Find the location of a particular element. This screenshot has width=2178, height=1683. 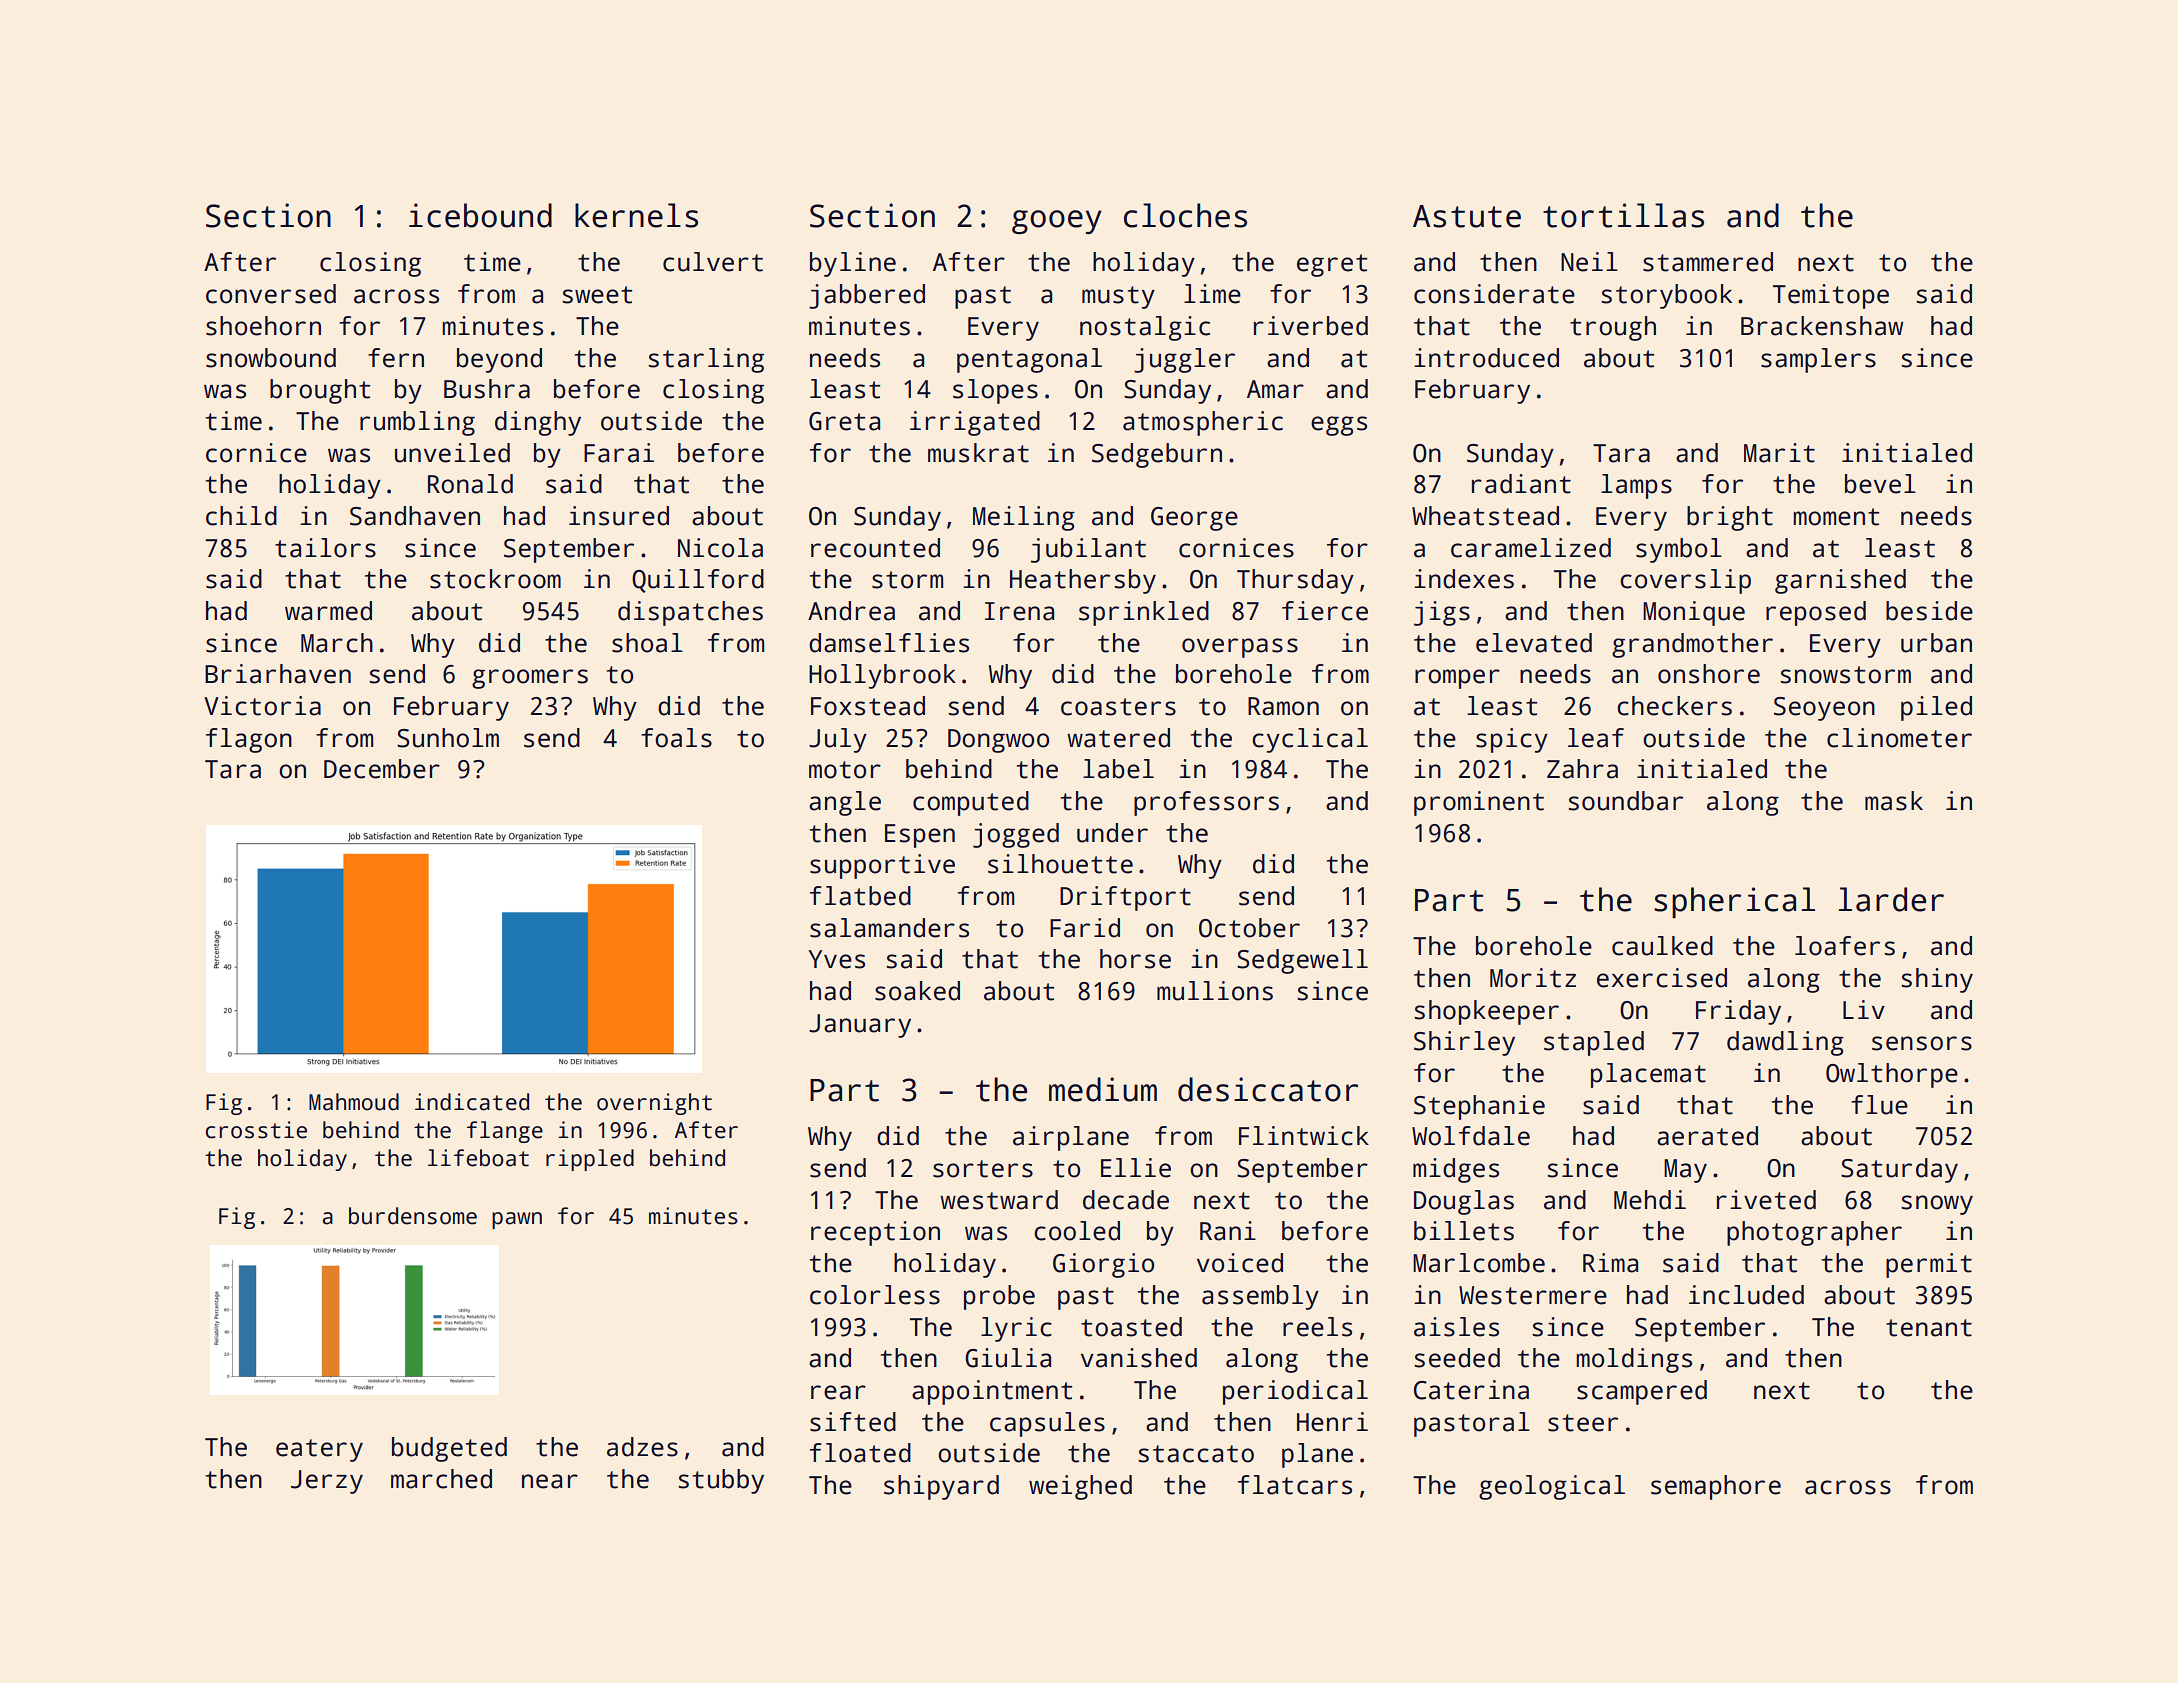

mullions is located at coordinates (1215, 991).
